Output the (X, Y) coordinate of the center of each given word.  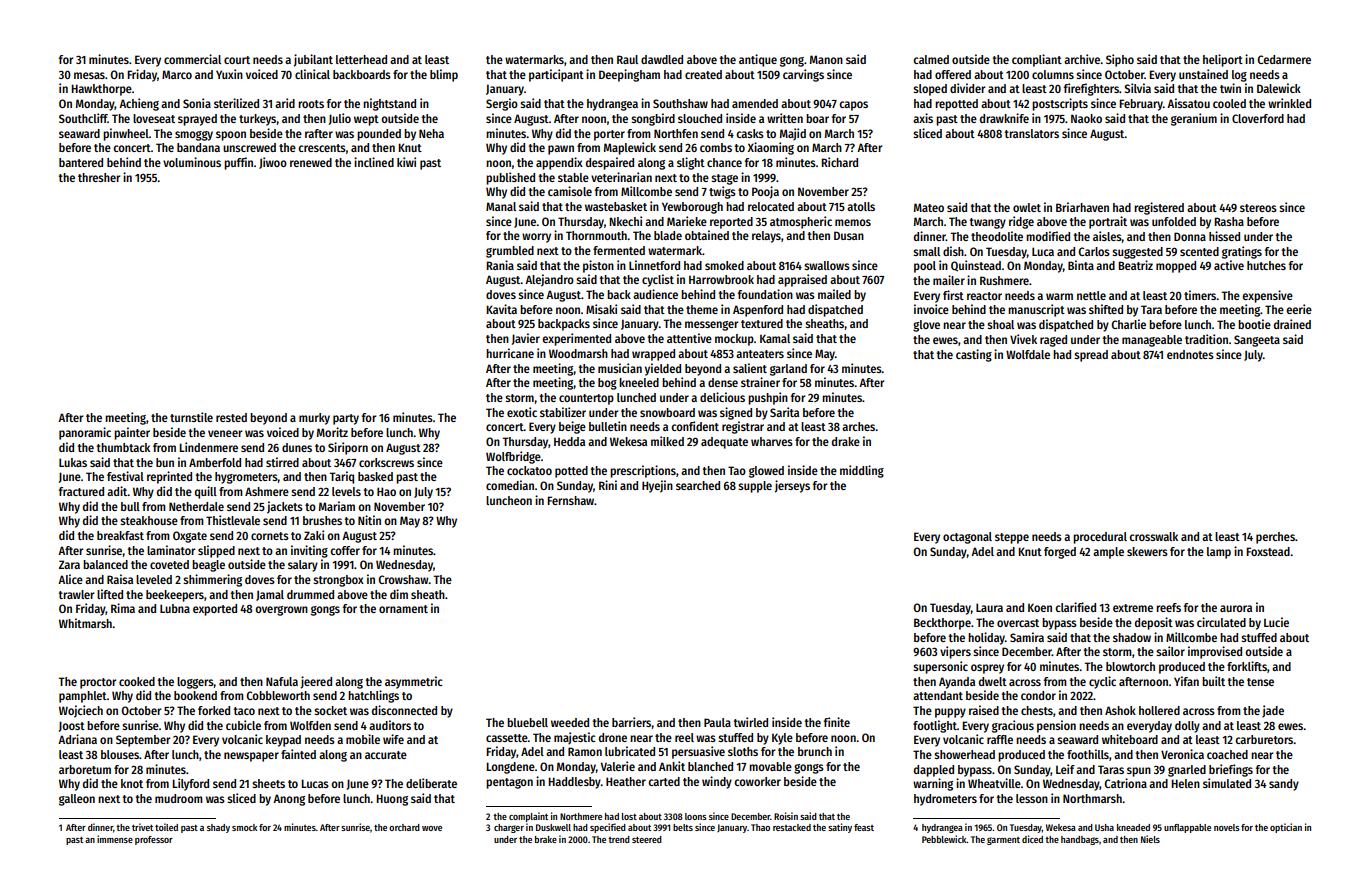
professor (154, 840)
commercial (192, 59)
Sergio (502, 104)
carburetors (1264, 739)
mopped (1176, 267)
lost (629, 816)
